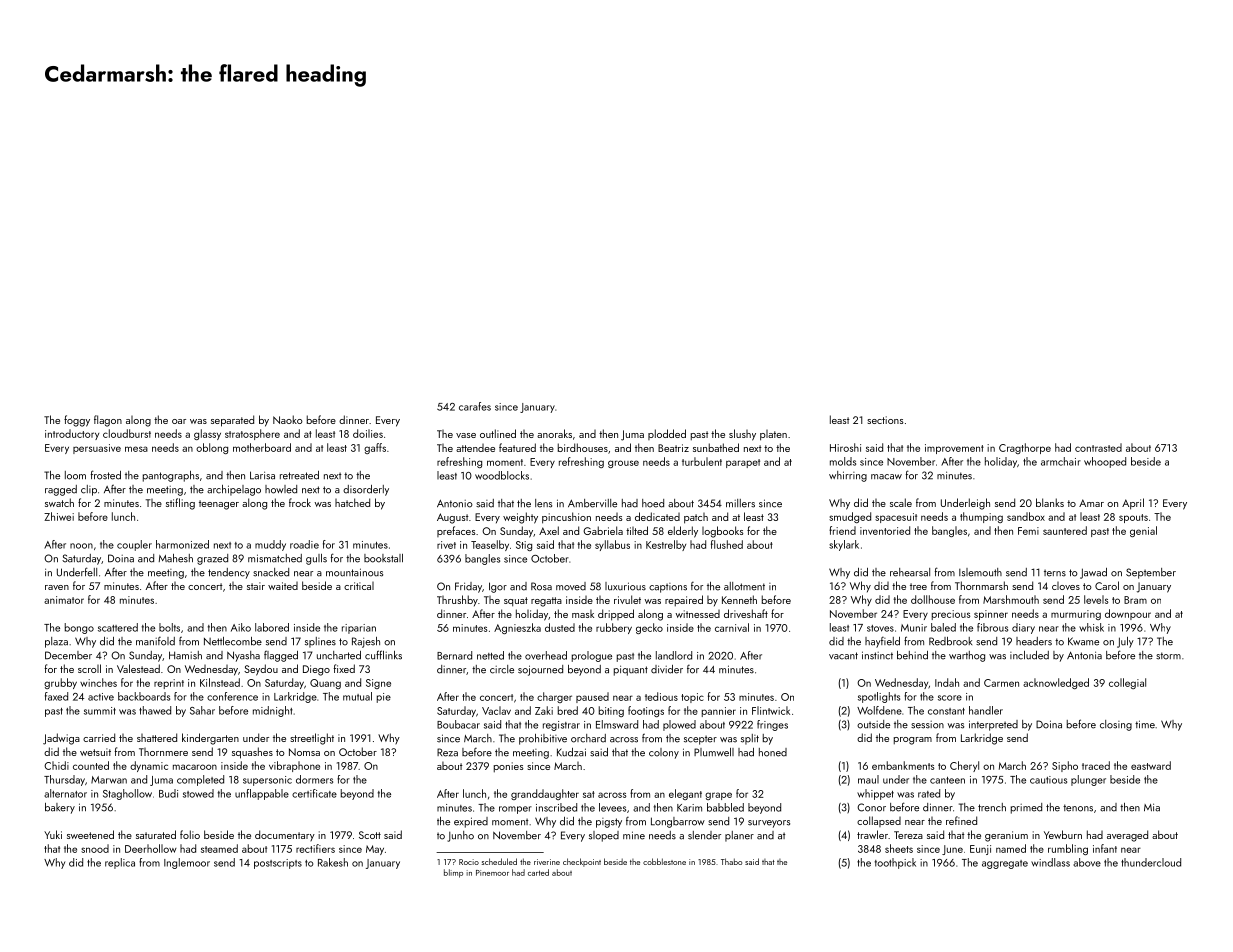  I want to click on critical, so click(359, 586).
